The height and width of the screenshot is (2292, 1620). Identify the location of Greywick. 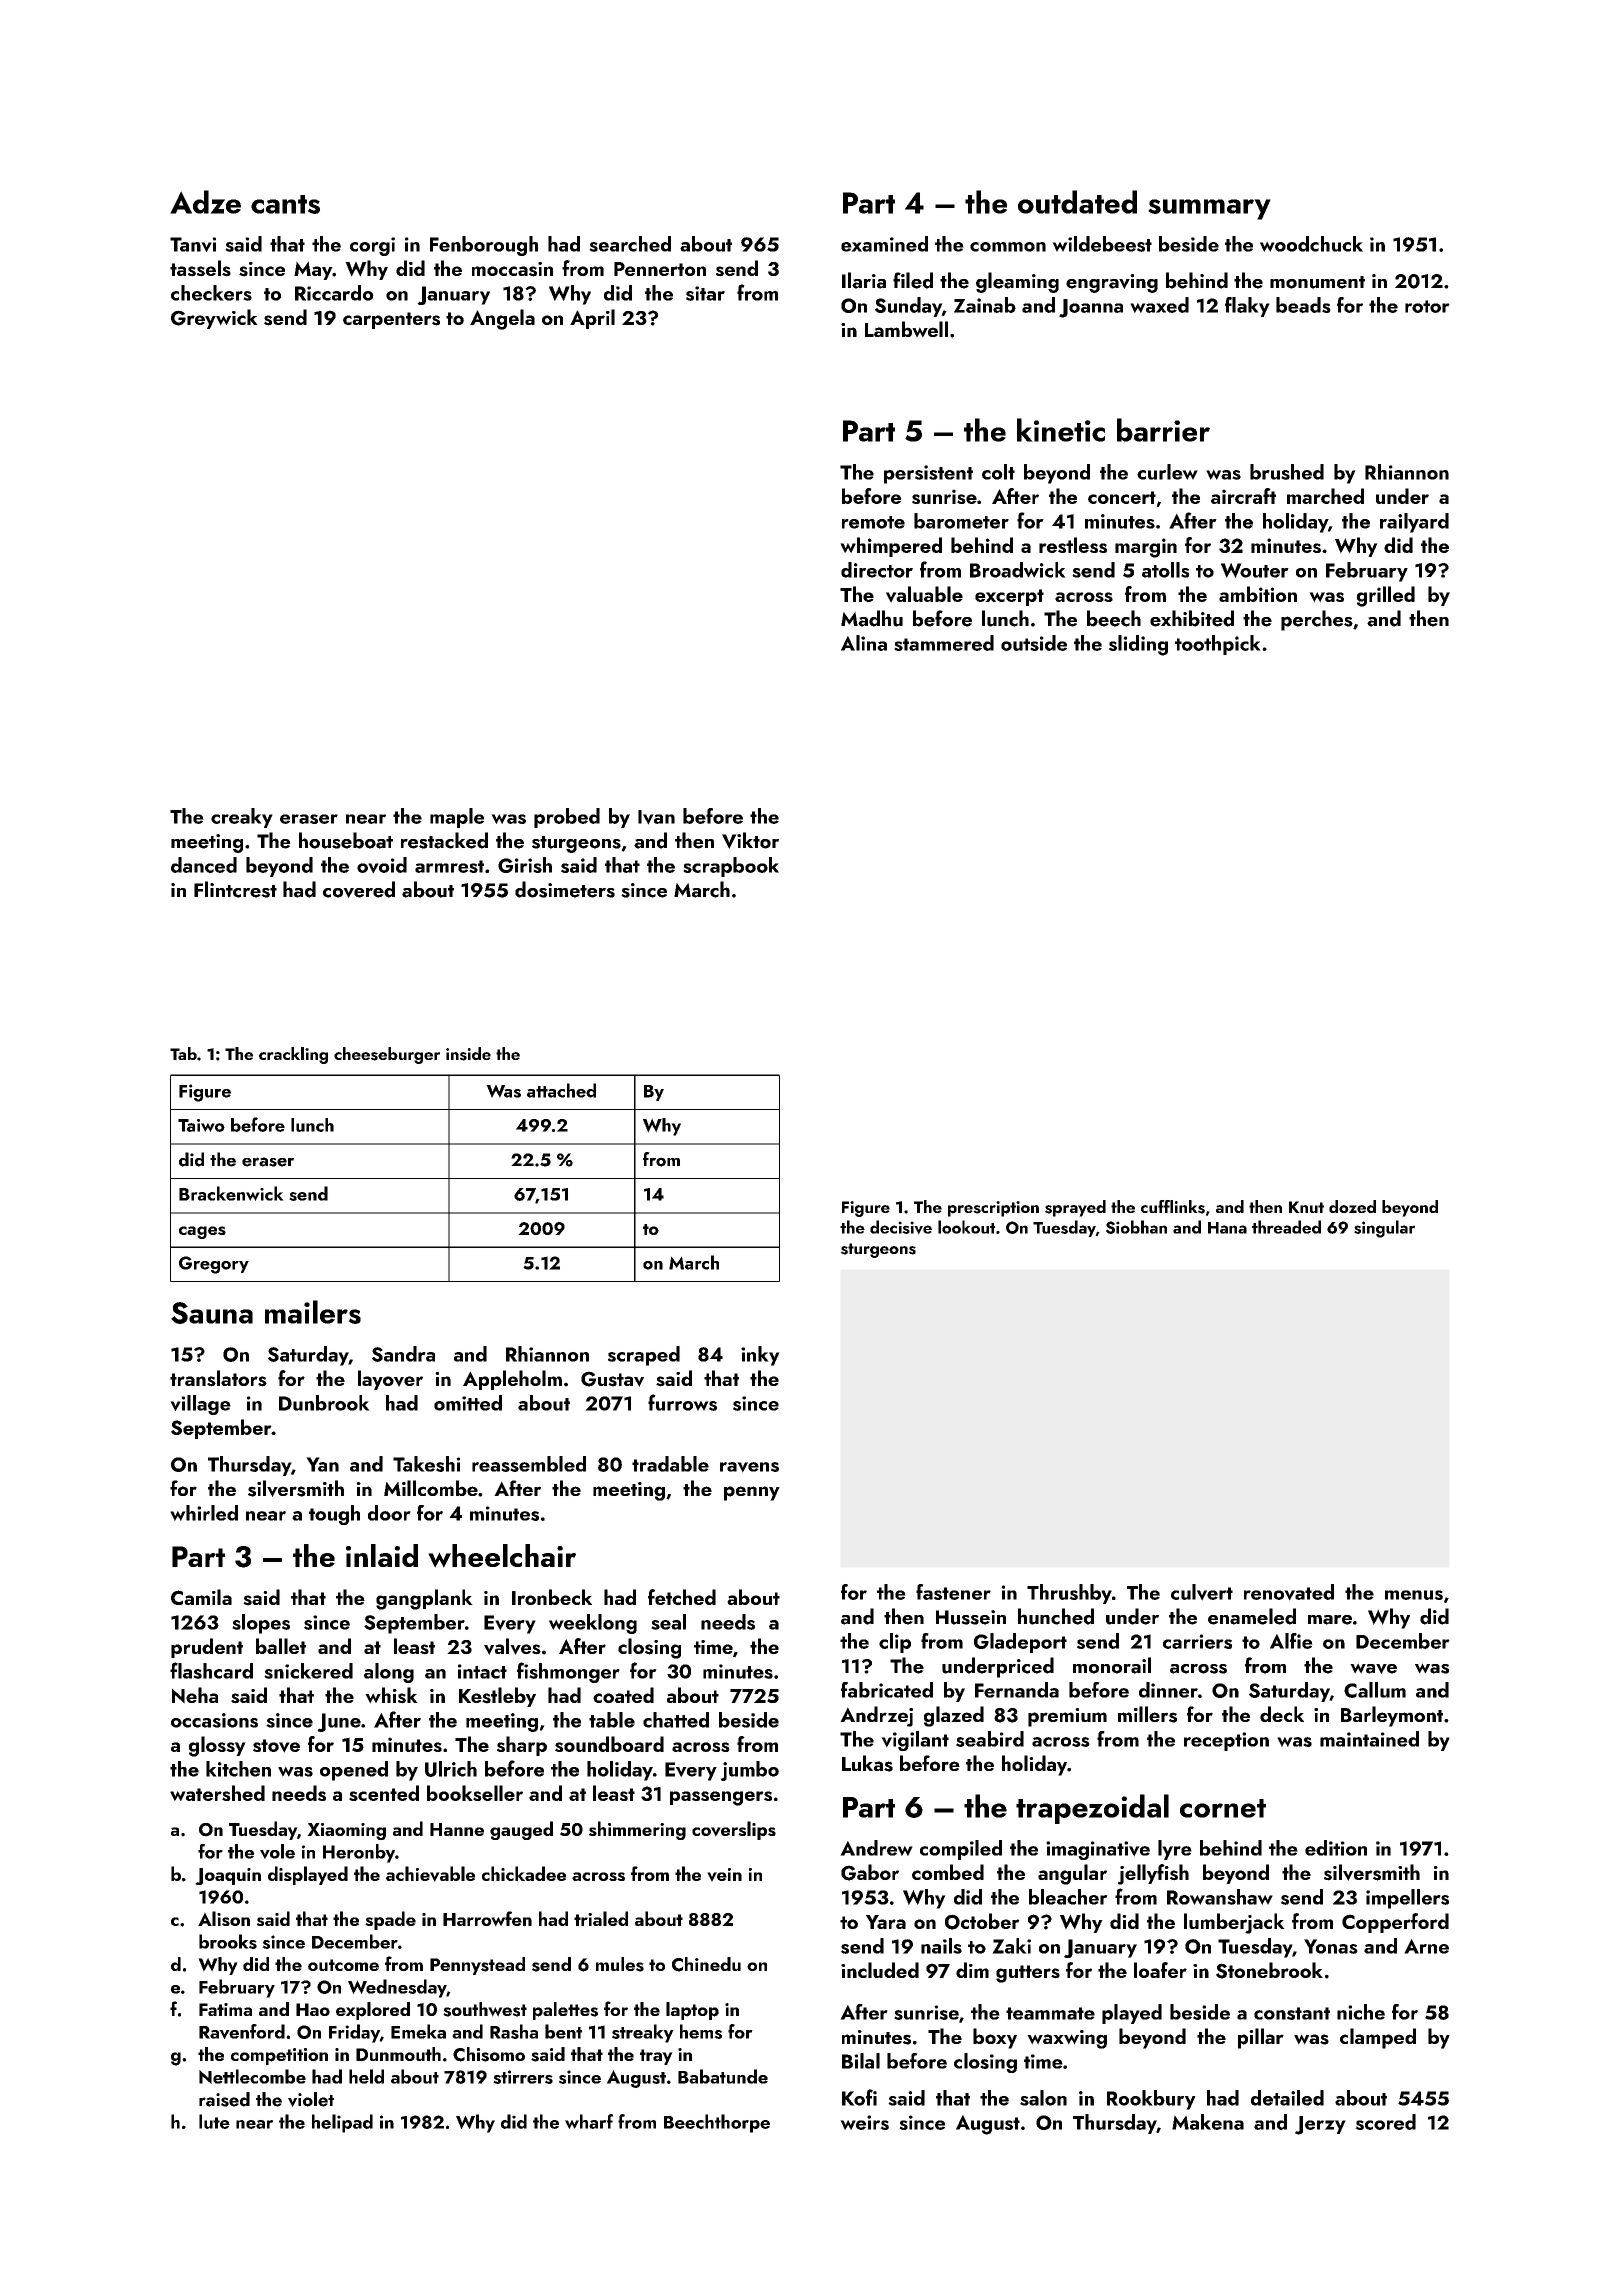
(214, 319).
